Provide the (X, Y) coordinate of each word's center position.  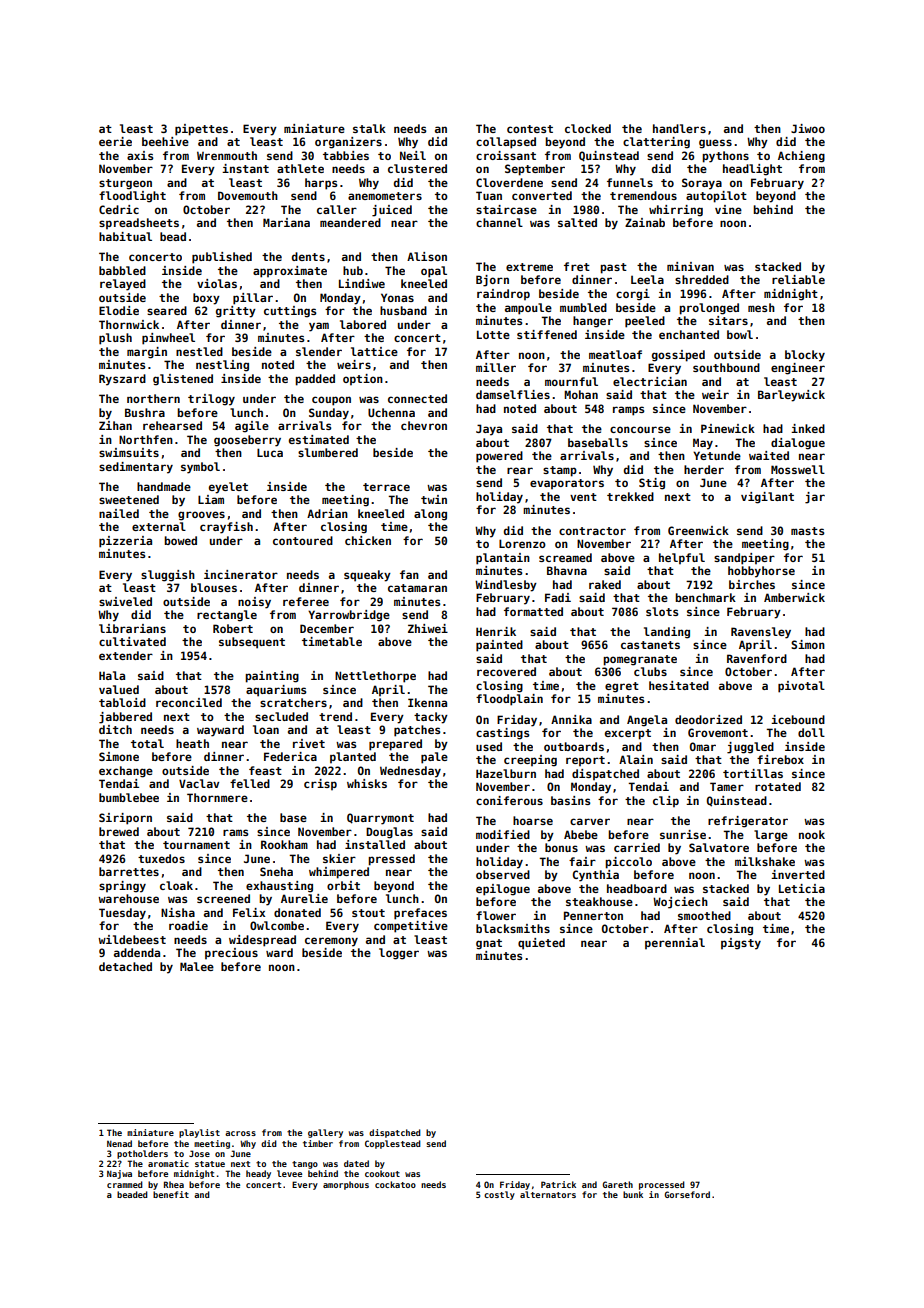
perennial (675, 943)
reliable (798, 279)
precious (231, 953)
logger (399, 954)
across (240, 1133)
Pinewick (728, 428)
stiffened (547, 334)
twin (434, 499)
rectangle (227, 616)
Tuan (489, 195)
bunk (633, 1194)
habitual (125, 236)
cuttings (290, 312)
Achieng (801, 157)
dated (356, 1163)
